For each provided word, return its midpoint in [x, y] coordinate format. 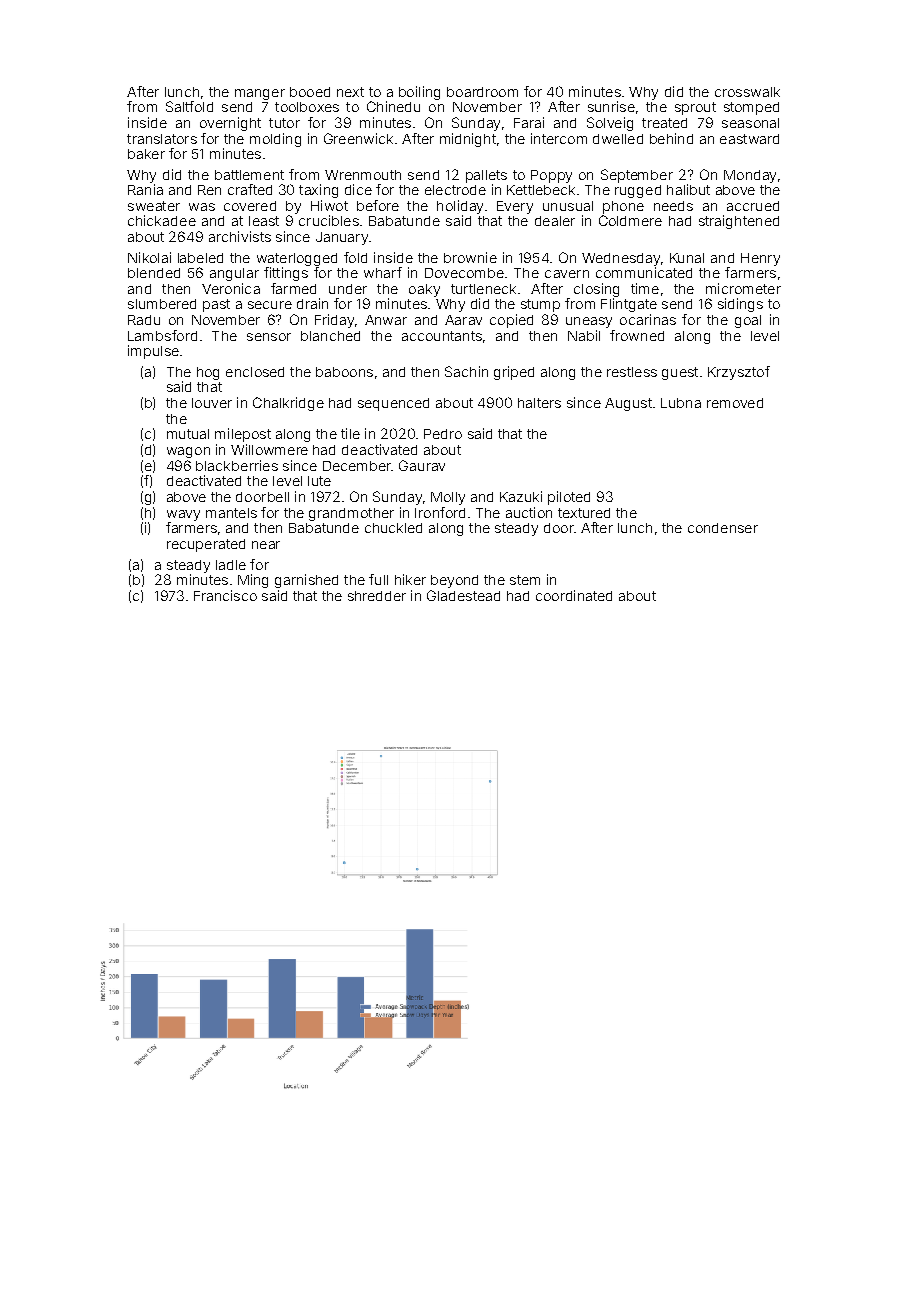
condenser [723, 528]
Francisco [225, 595]
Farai [529, 122]
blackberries [237, 465]
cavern [567, 274]
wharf [383, 272]
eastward [749, 139]
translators [162, 139]
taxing [318, 191]
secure [270, 305]
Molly [448, 498]
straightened [739, 222]
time [645, 288]
